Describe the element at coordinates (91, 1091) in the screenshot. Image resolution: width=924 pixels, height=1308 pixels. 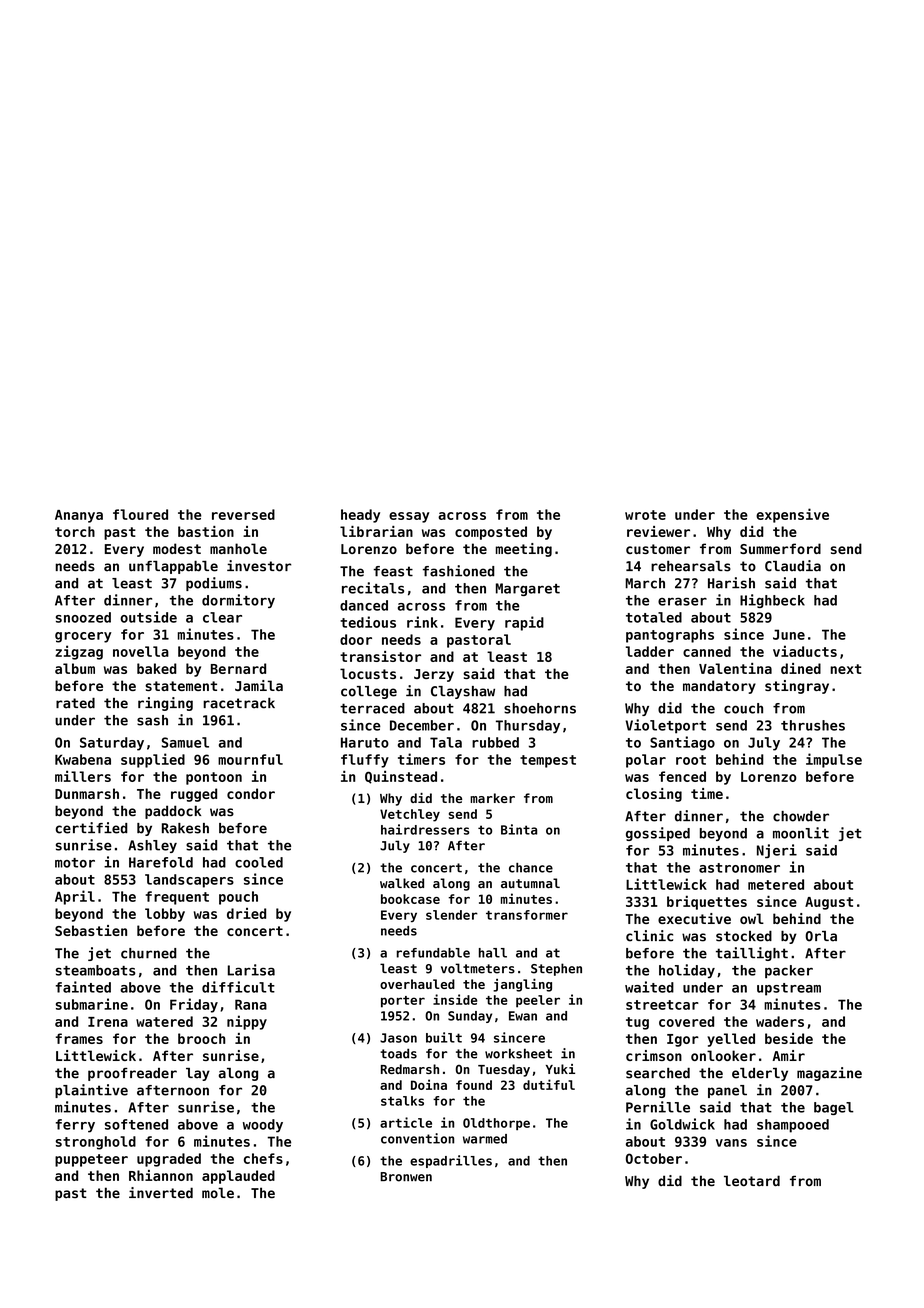
I see `plaintive` at that location.
